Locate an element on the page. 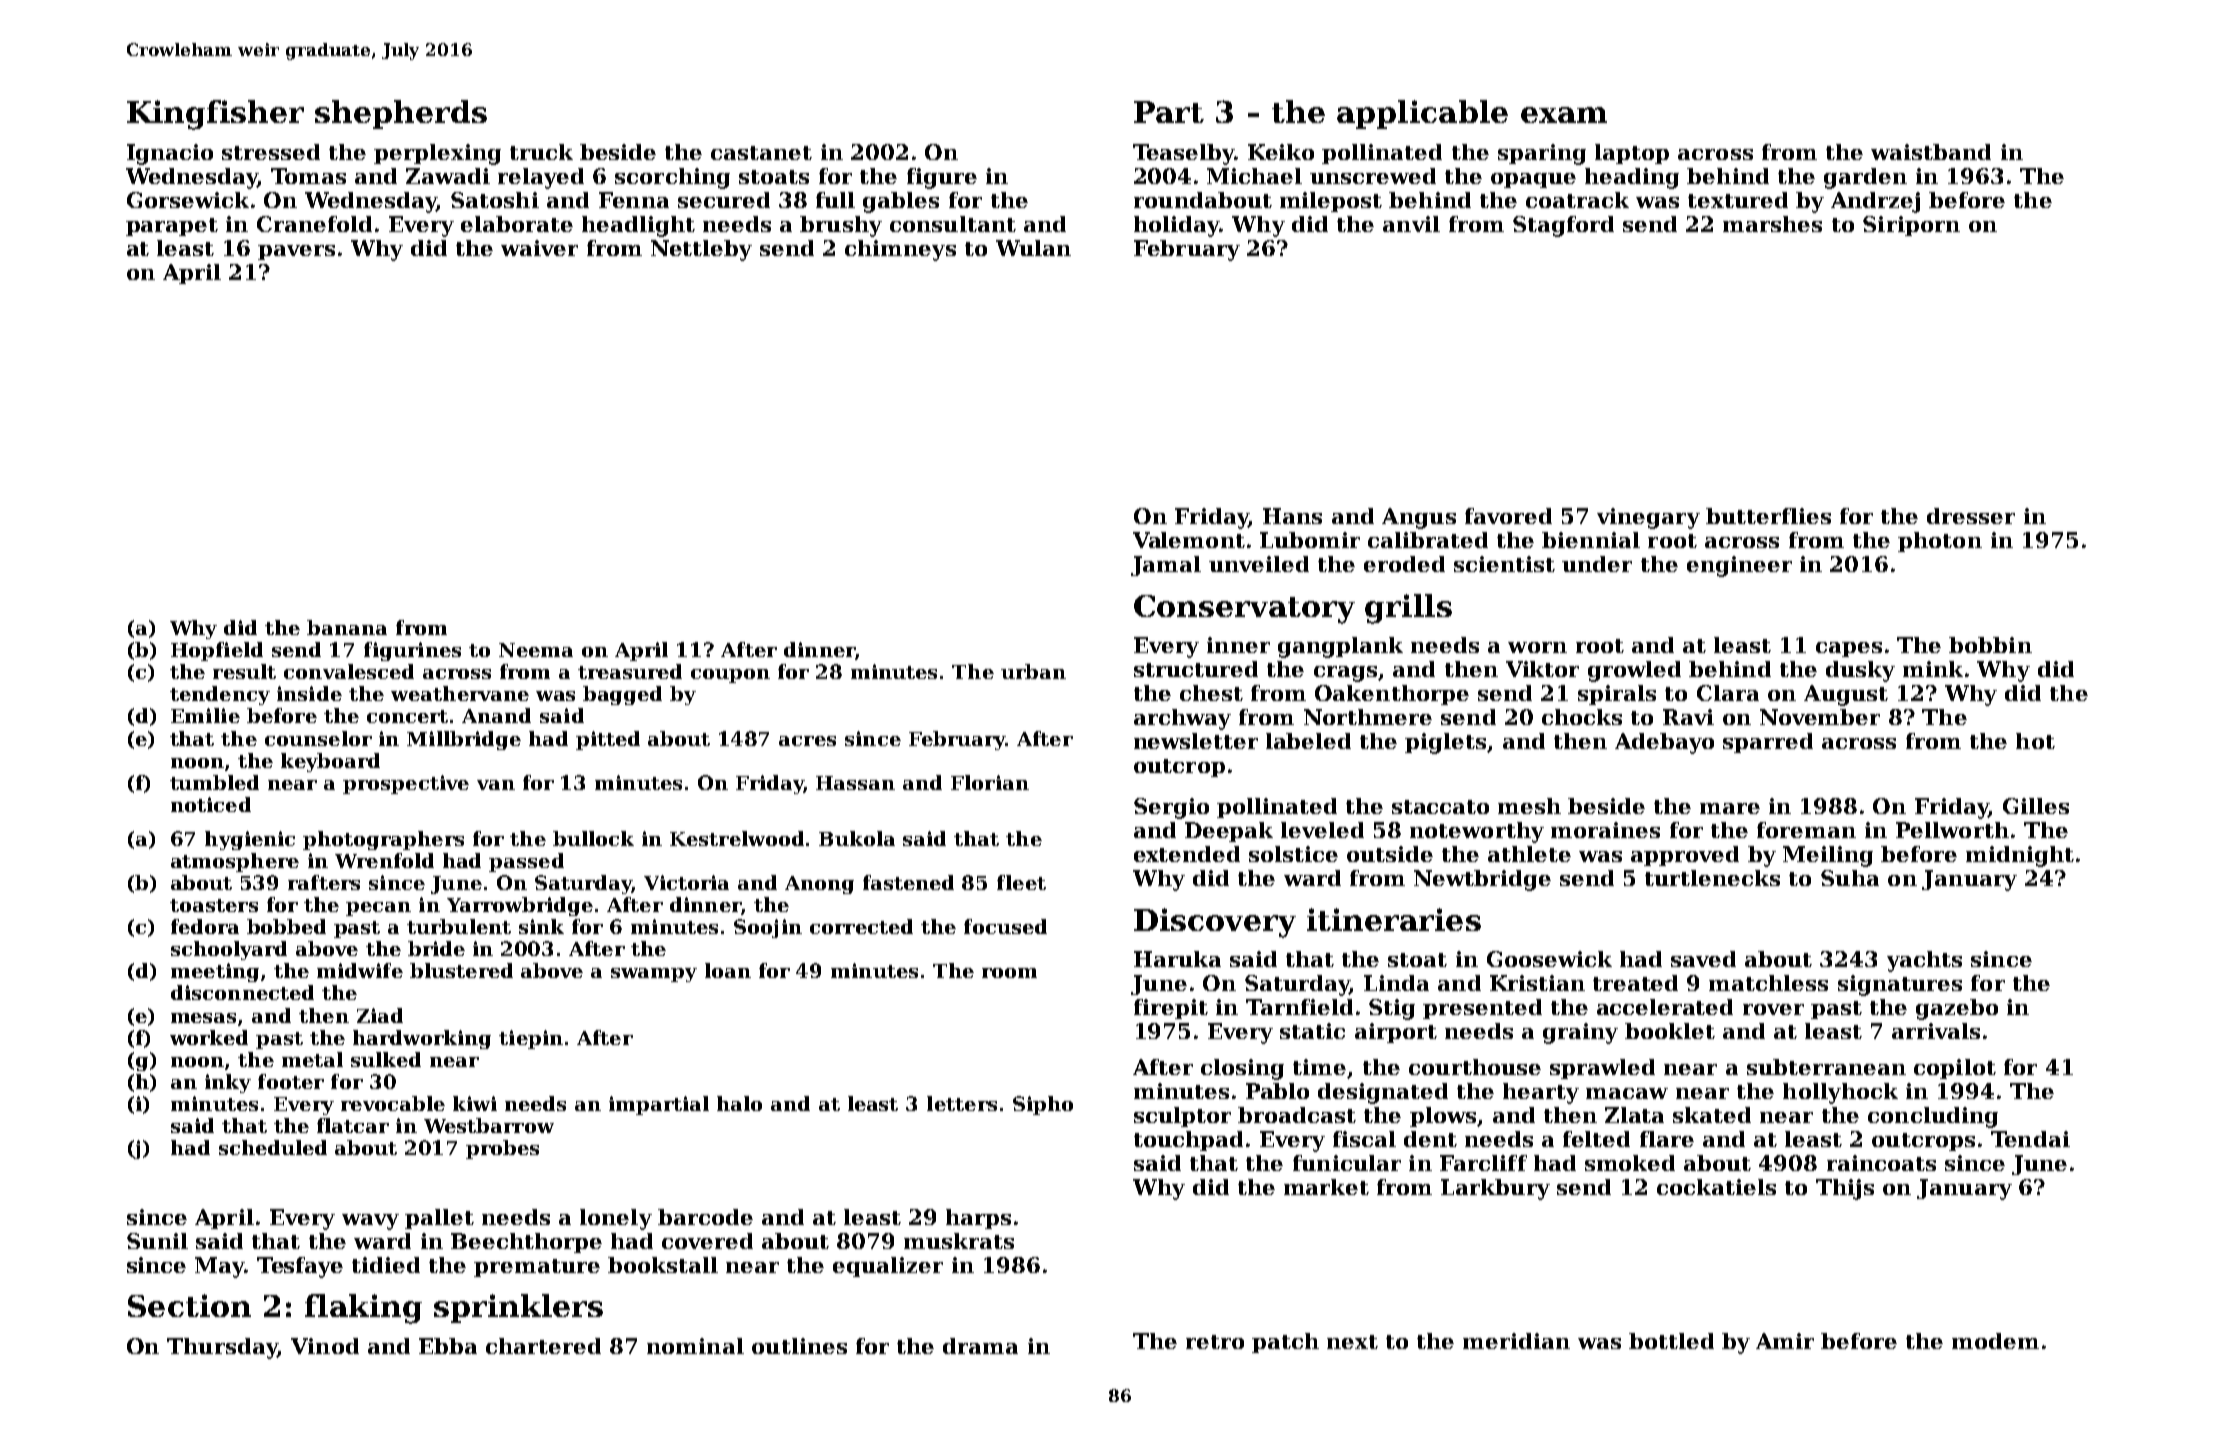  grills is located at coordinates (1408, 609).
